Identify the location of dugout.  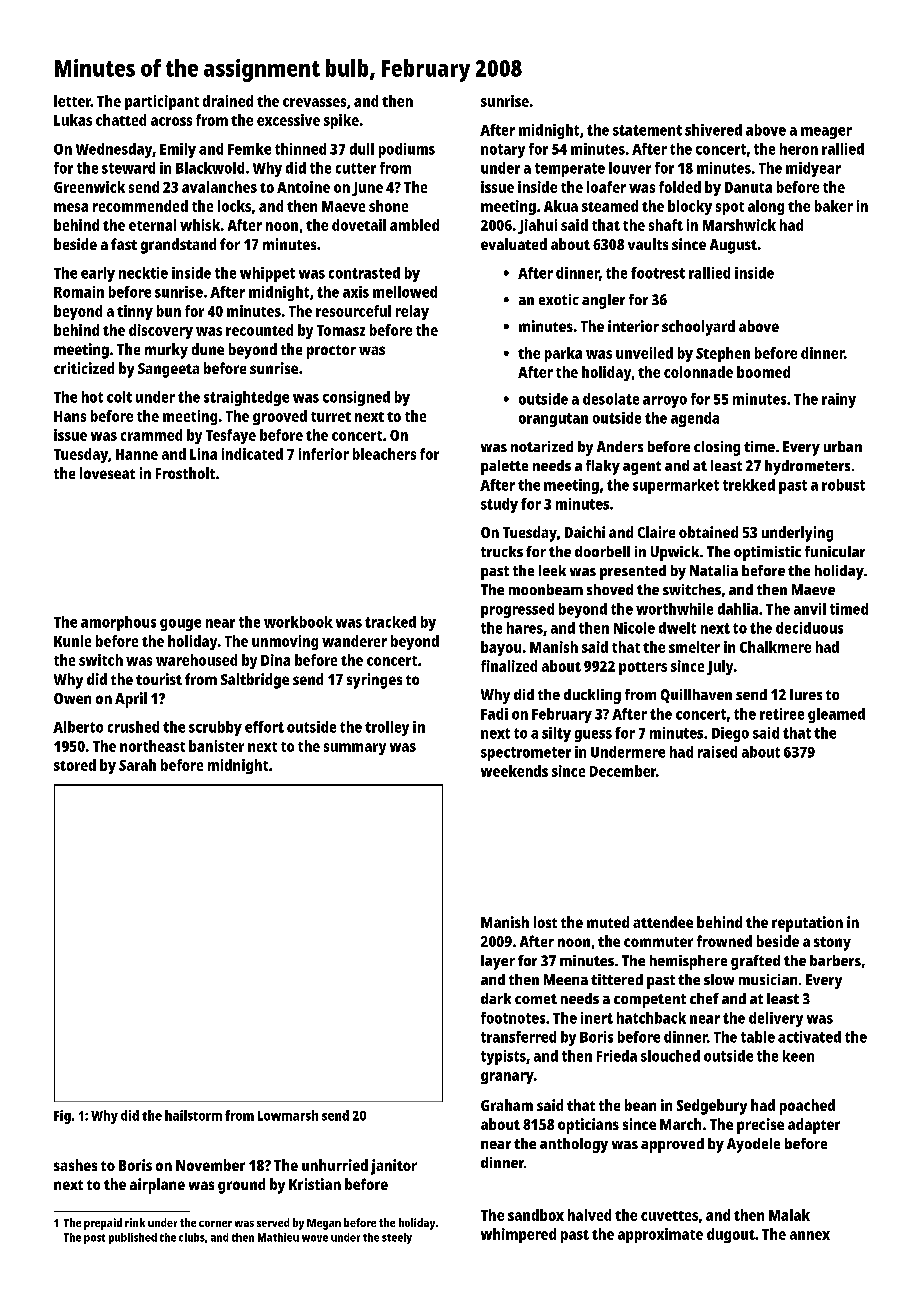
(731, 1235).
